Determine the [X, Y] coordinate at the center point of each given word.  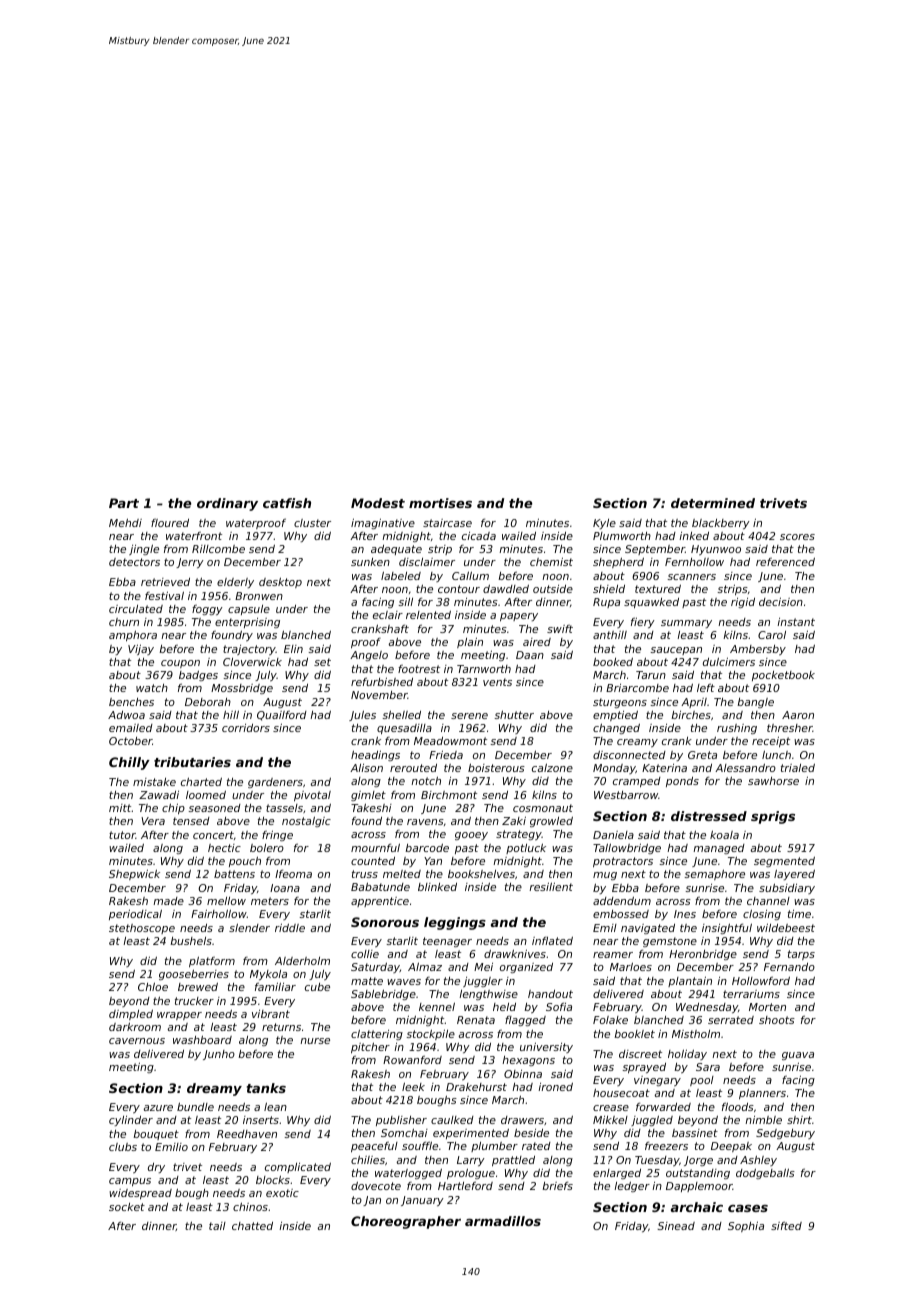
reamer [613, 955]
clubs [123, 1147]
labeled [401, 575]
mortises [440, 503]
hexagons [528, 1061]
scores [797, 537]
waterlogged [408, 1174]
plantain [690, 981]
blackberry [721, 524]
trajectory [249, 650]
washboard [202, 1039]
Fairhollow [219, 913]
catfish [287, 503]
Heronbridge [703, 955]
